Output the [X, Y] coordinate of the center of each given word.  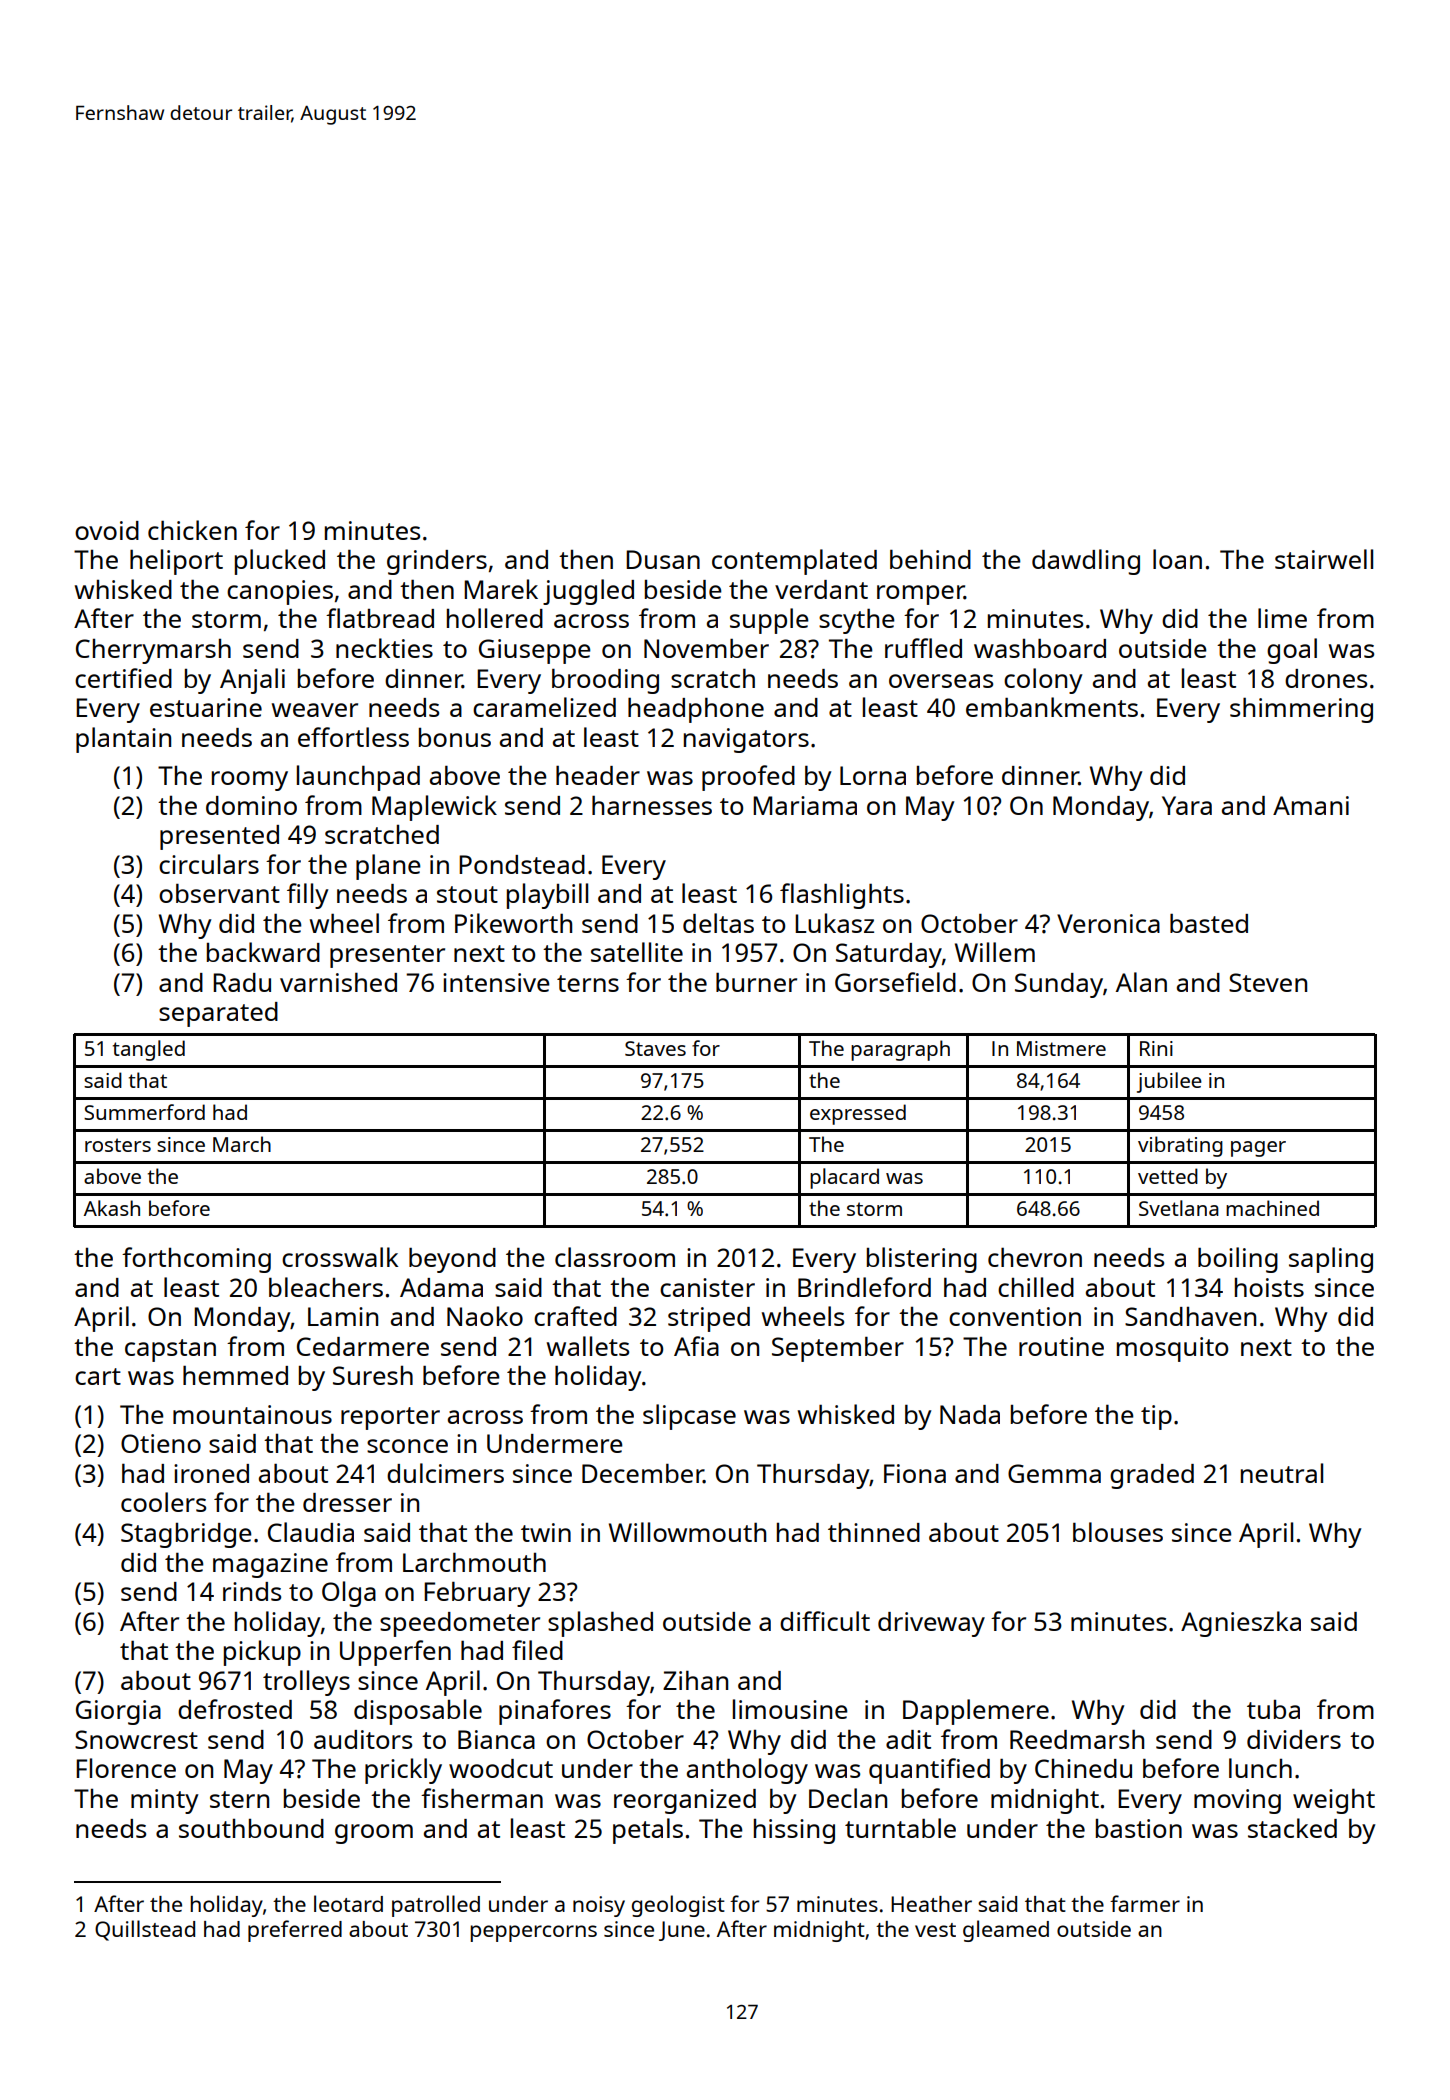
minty [164, 1801]
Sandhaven [1190, 1316]
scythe [857, 621]
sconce [407, 1446]
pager [1258, 1149]
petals [648, 1831]
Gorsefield [895, 982]
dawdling [1086, 562]
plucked [280, 562]
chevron [1035, 1257]
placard [844, 1178]
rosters [118, 1145]
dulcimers [445, 1473]
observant [219, 893]
